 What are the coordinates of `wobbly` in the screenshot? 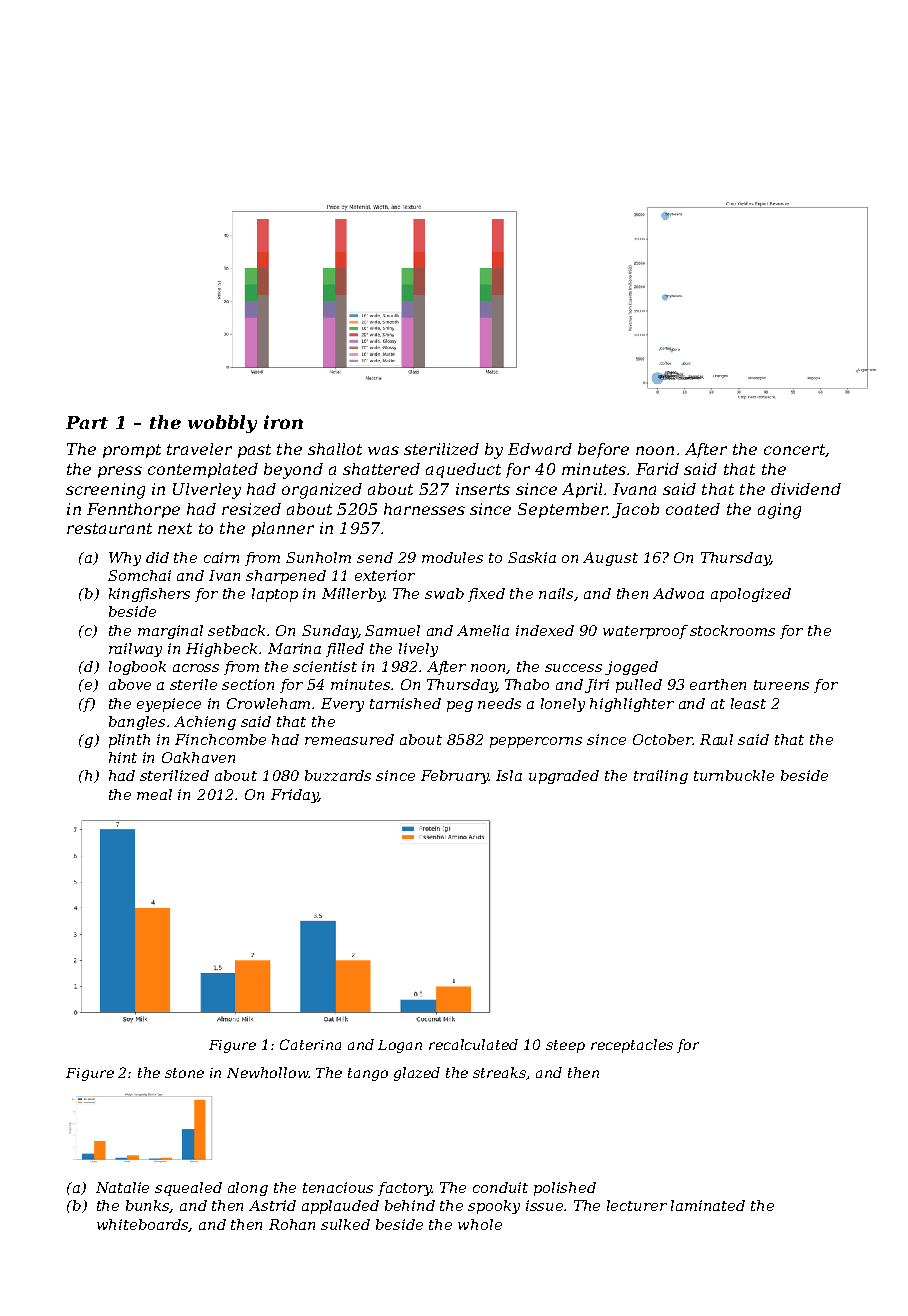 It's located at (222, 424).
